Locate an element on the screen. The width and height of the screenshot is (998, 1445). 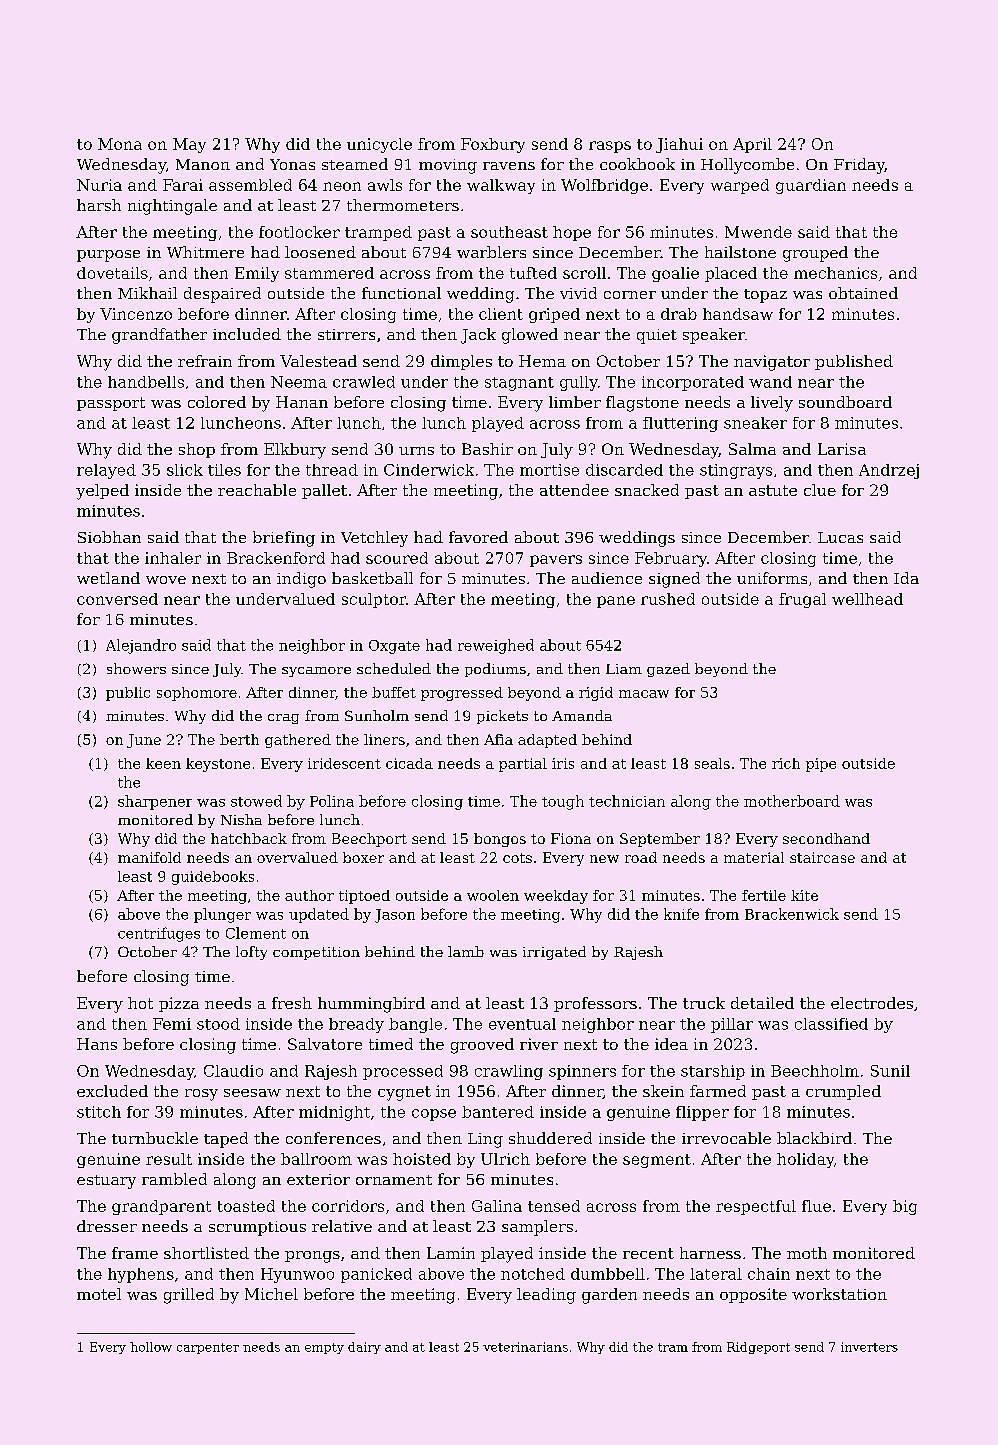
berth is located at coordinates (239, 739).
